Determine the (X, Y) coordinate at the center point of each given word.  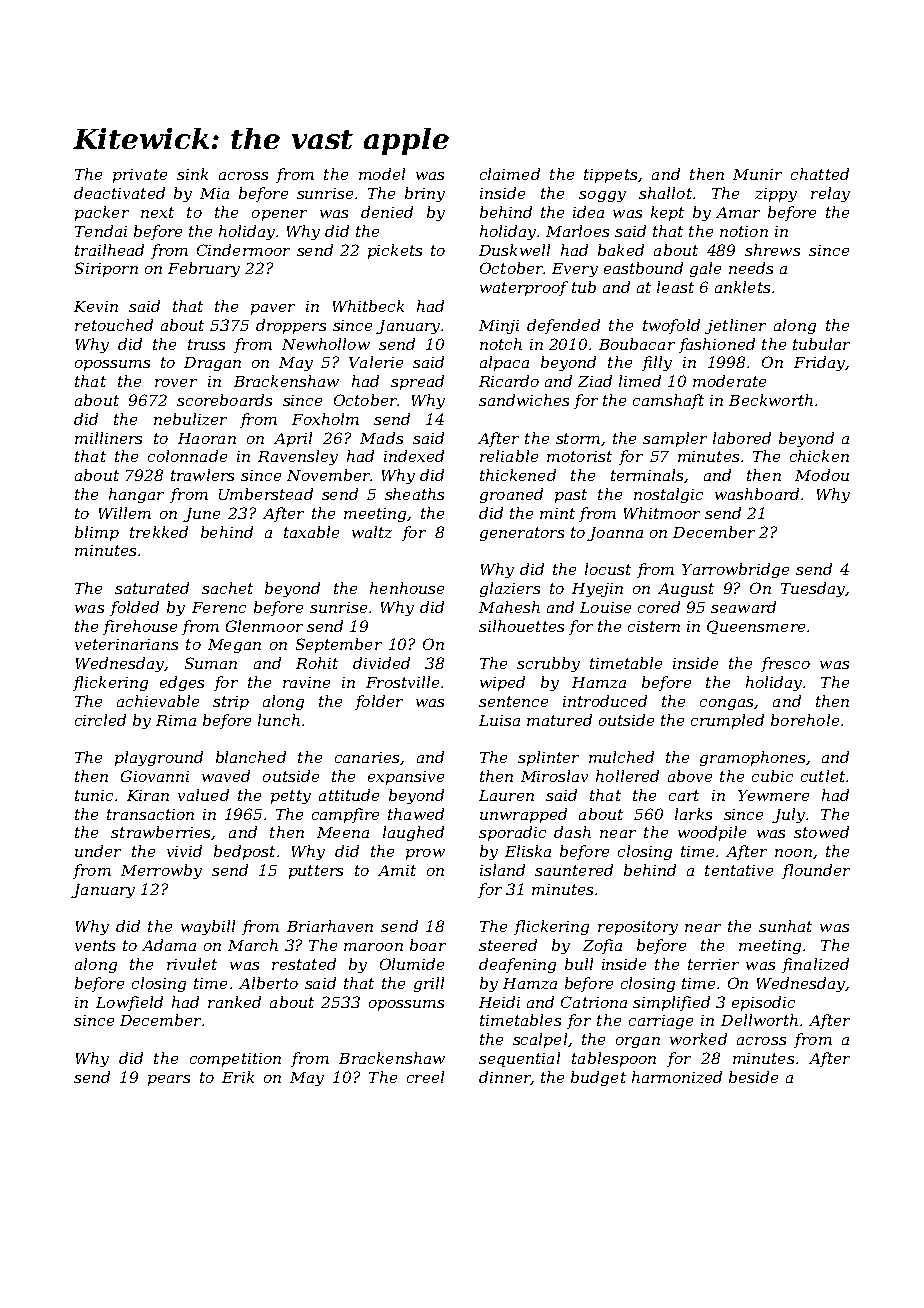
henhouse (407, 588)
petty (291, 797)
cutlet (823, 776)
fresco (785, 664)
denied (387, 212)
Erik (238, 1077)
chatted (820, 174)
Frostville (402, 682)
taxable (311, 532)
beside (753, 1077)
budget (598, 1078)
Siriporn (106, 269)
